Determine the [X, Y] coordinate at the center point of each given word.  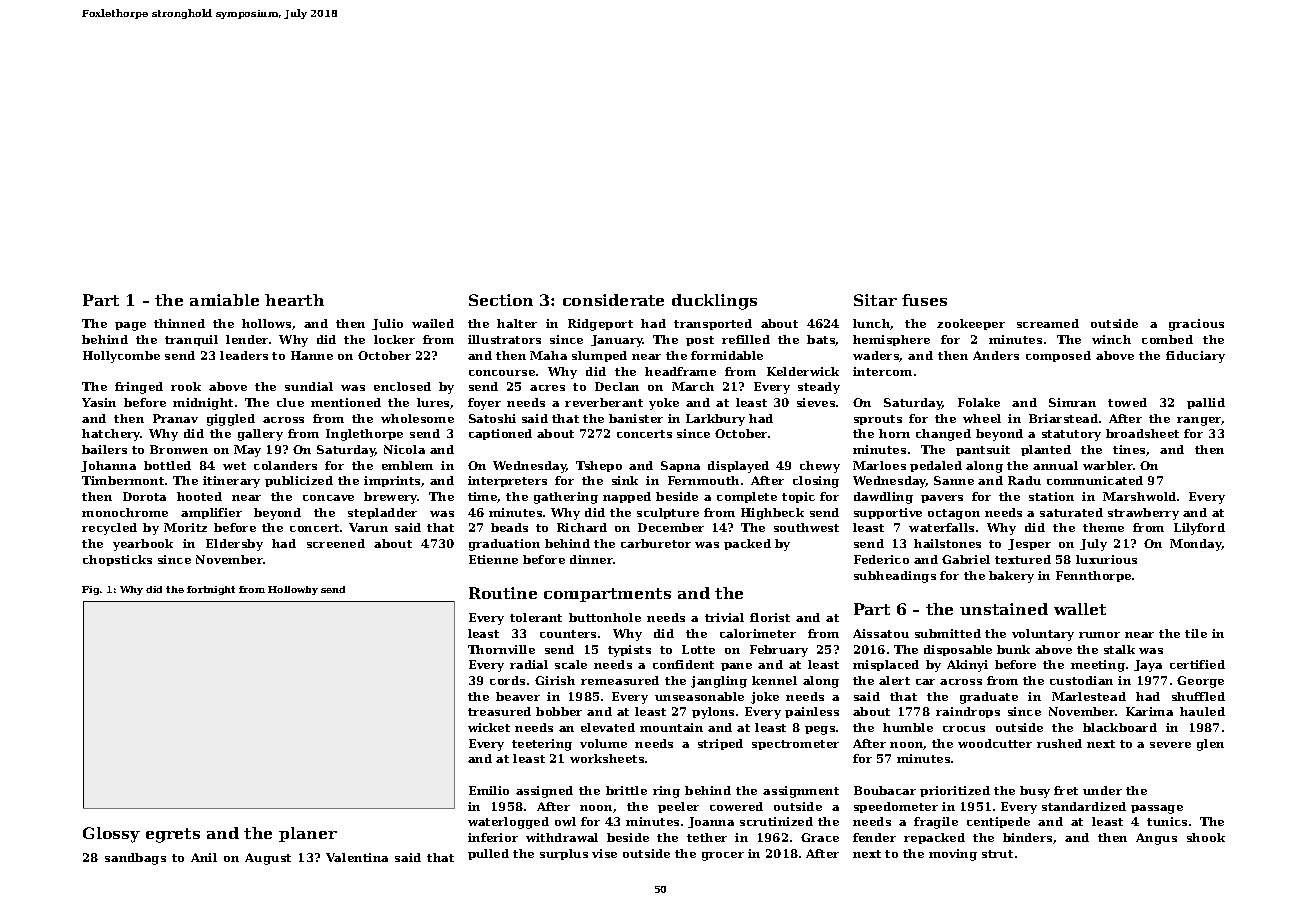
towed [1127, 402]
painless [812, 712]
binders [1027, 837]
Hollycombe [121, 357]
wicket [489, 727]
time [483, 497]
